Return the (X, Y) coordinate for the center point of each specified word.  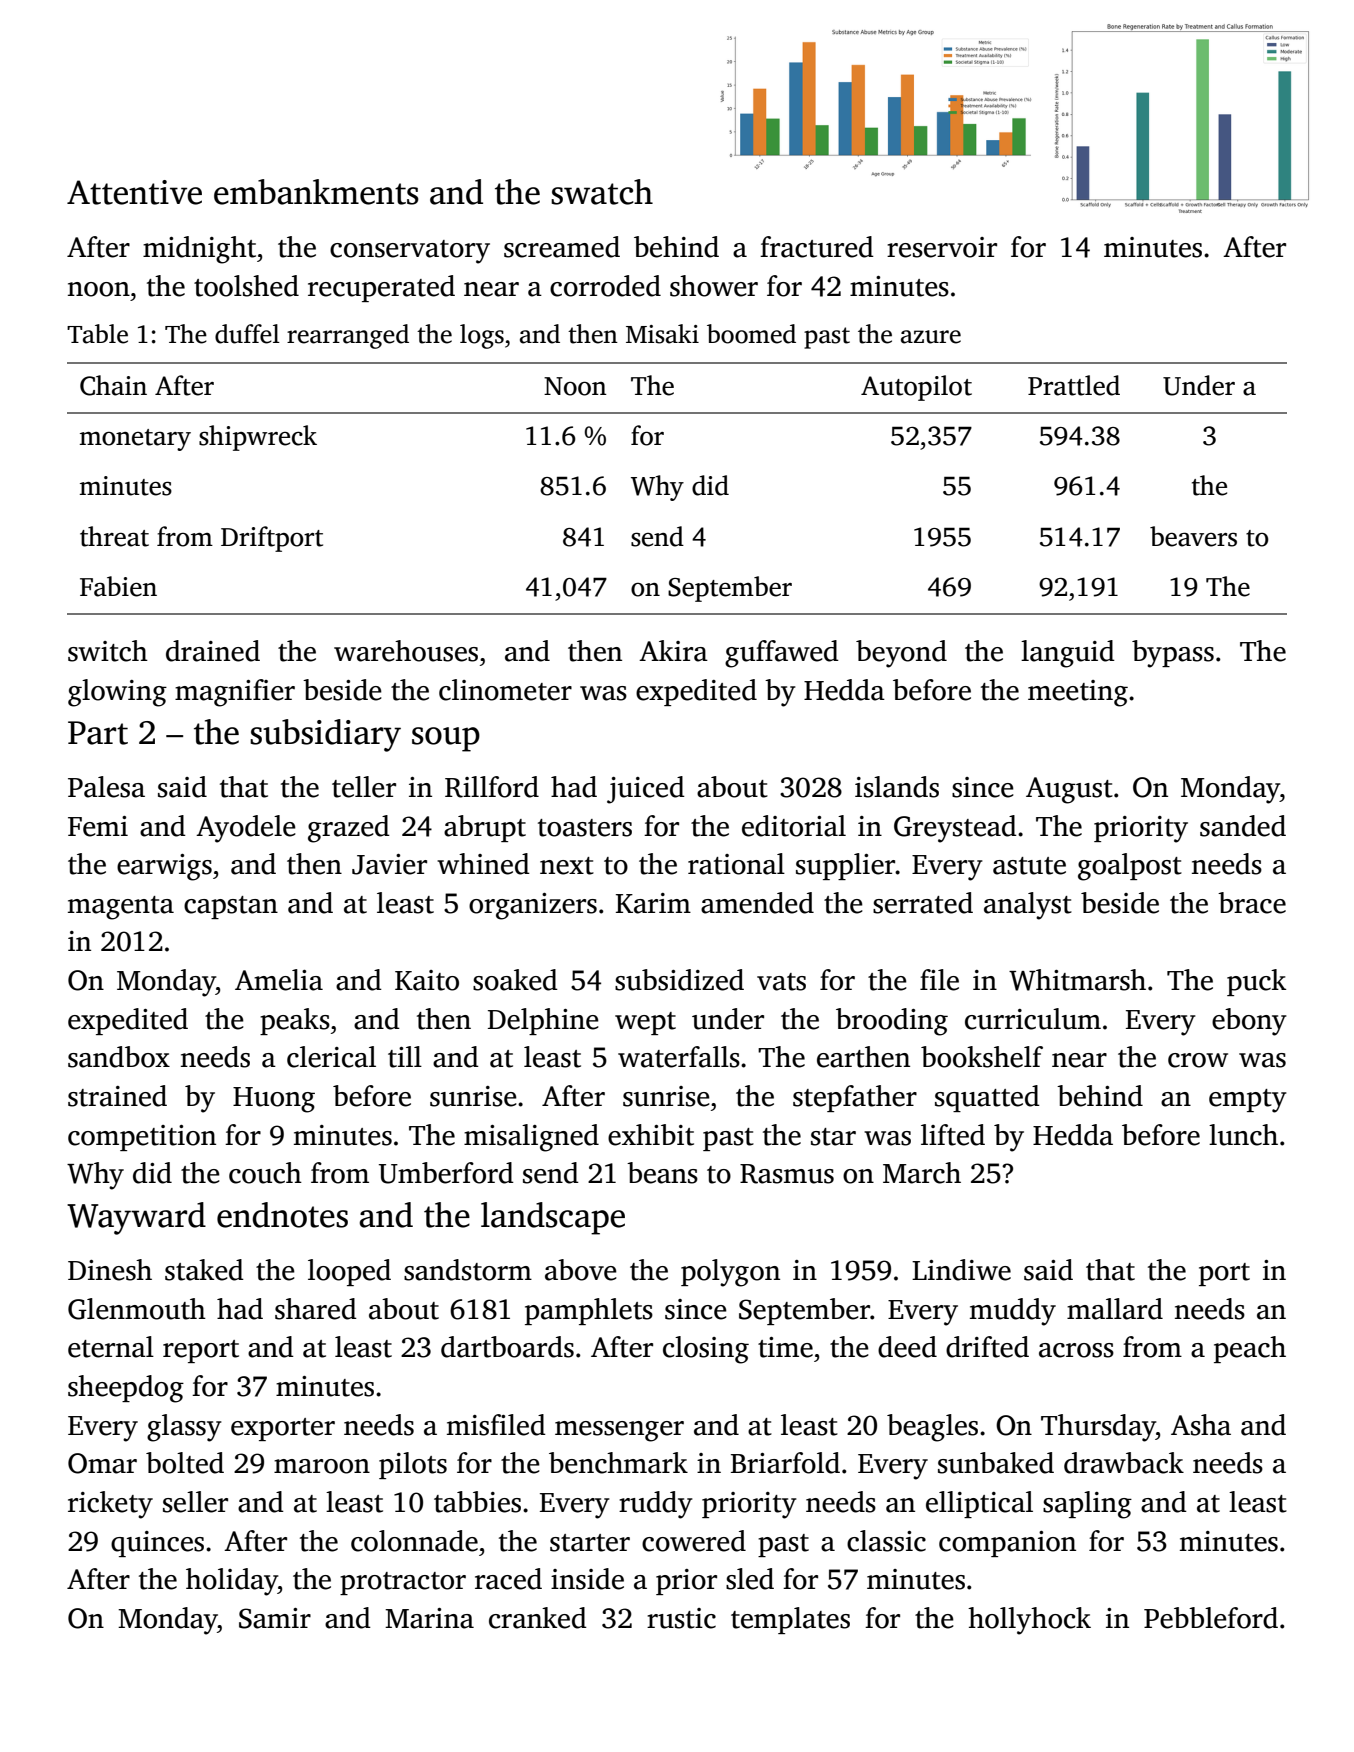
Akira (673, 651)
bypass (1173, 654)
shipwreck (258, 438)
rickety (110, 1505)
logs (482, 336)
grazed (349, 829)
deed (907, 1347)
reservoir (942, 247)
